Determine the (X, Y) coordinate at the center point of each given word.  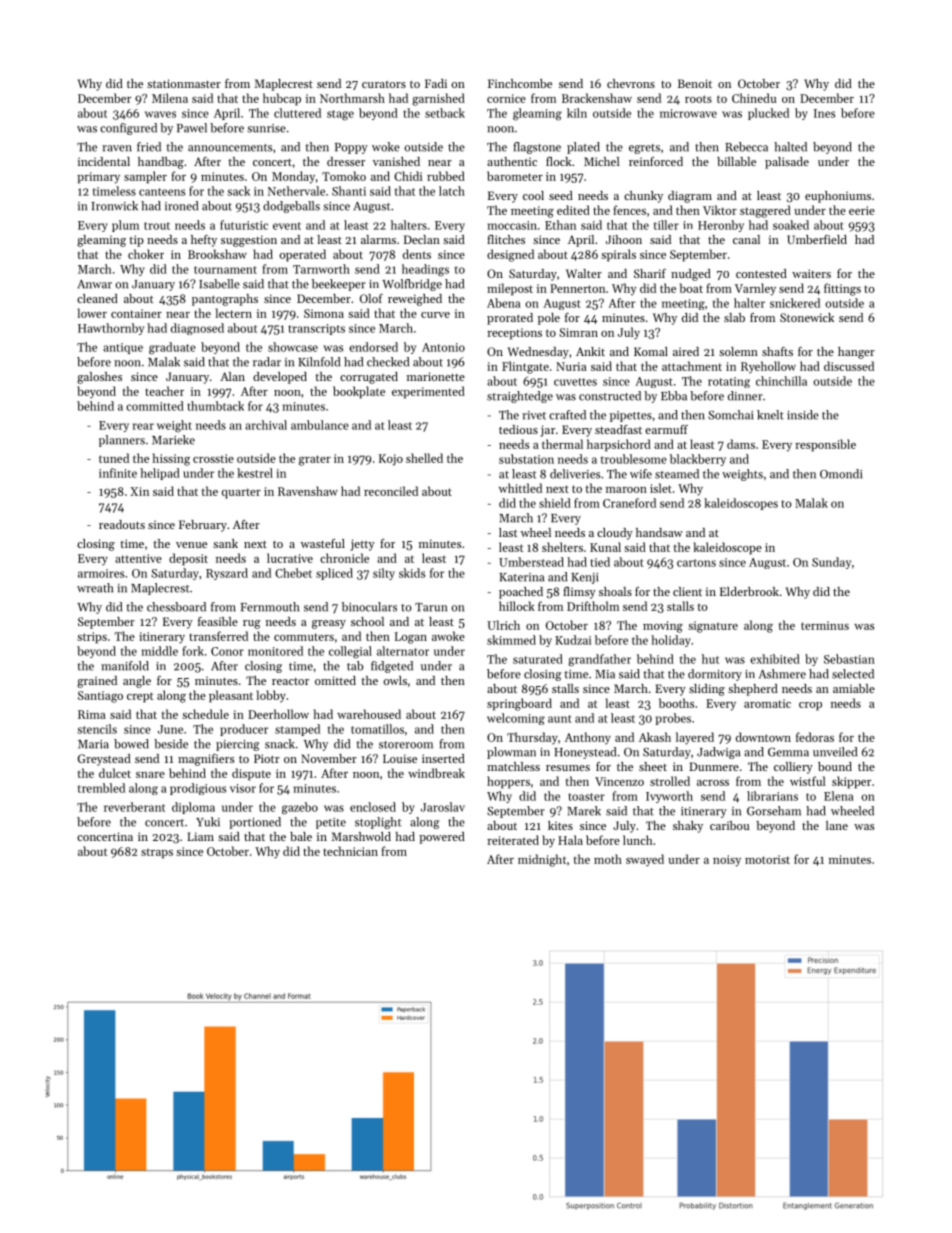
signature (713, 627)
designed (510, 255)
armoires (101, 573)
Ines (824, 113)
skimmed (511, 640)
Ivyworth (669, 797)
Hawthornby (111, 329)
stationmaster (184, 83)
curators (384, 84)
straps (157, 853)
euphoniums (838, 197)
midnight (542, 860)
